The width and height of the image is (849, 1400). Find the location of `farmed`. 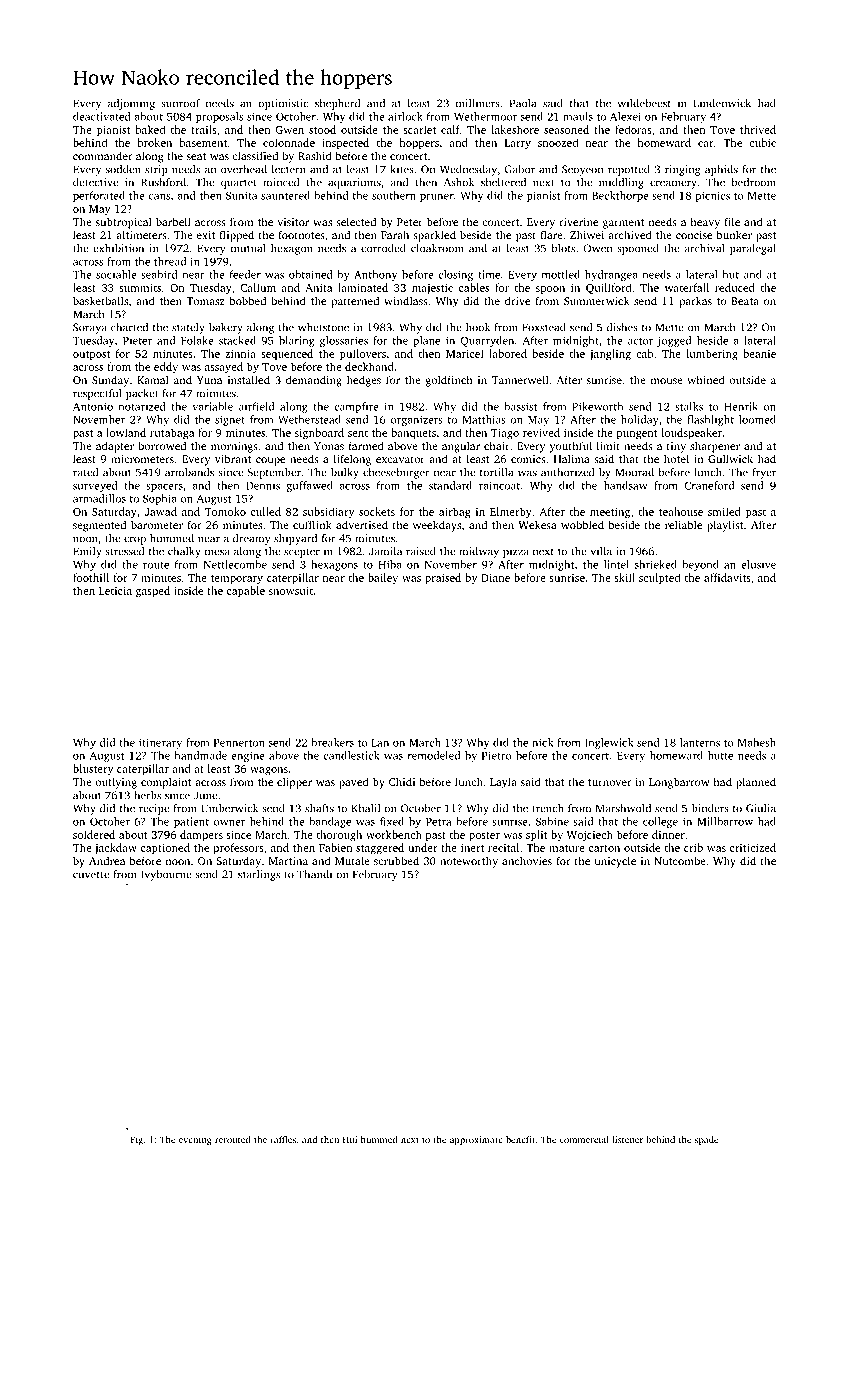

farmed is located at coordinates (366, 445).
